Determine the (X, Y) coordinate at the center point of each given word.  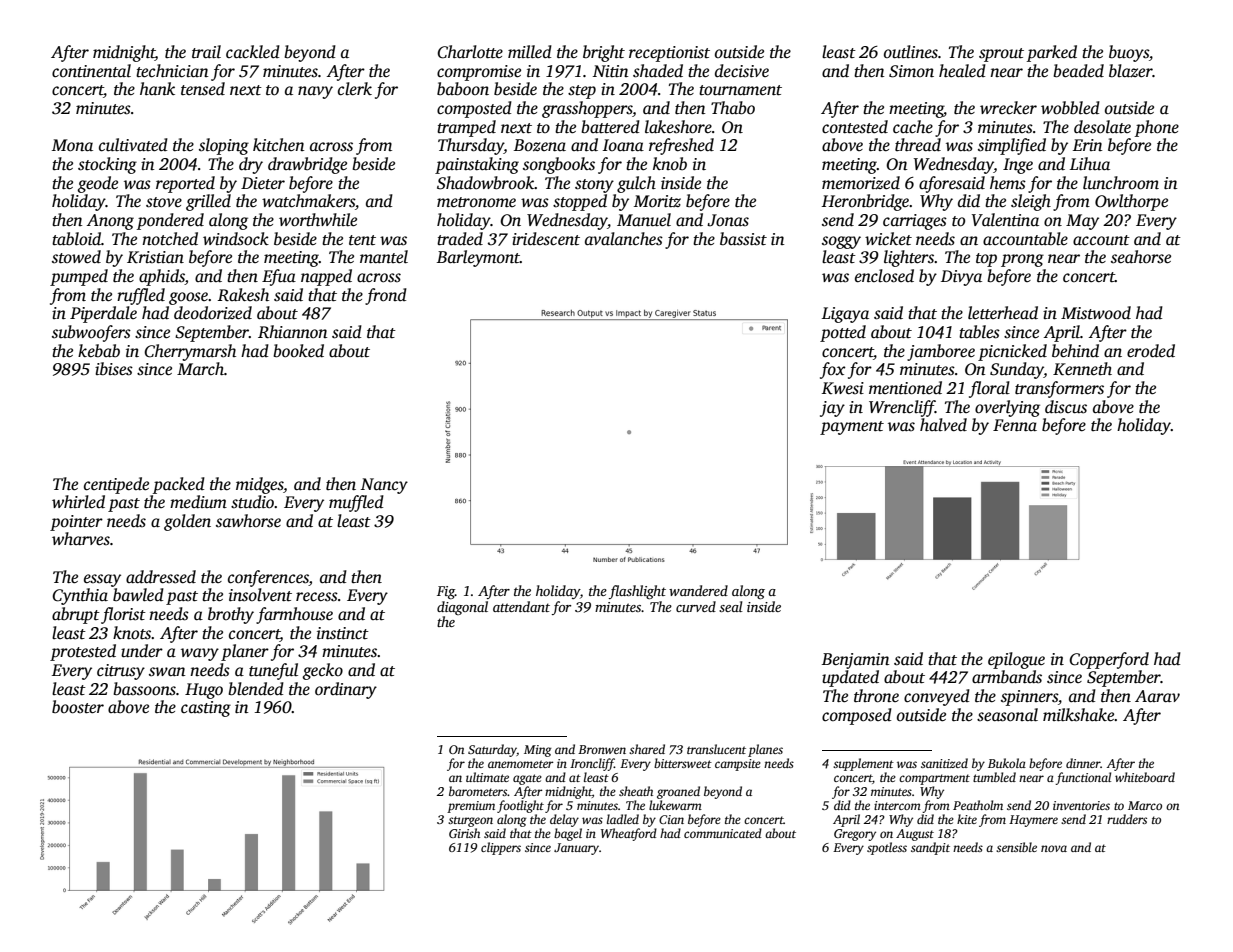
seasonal (1007, 715)
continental (91, 71)
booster (78, 707)
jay (832, 409)
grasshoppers (587, 109)
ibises (114, 369)
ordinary (346, 690)
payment (852, 428)
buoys (1129, 53)
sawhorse (248, 521)
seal (731, 606)
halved (943, 425)
